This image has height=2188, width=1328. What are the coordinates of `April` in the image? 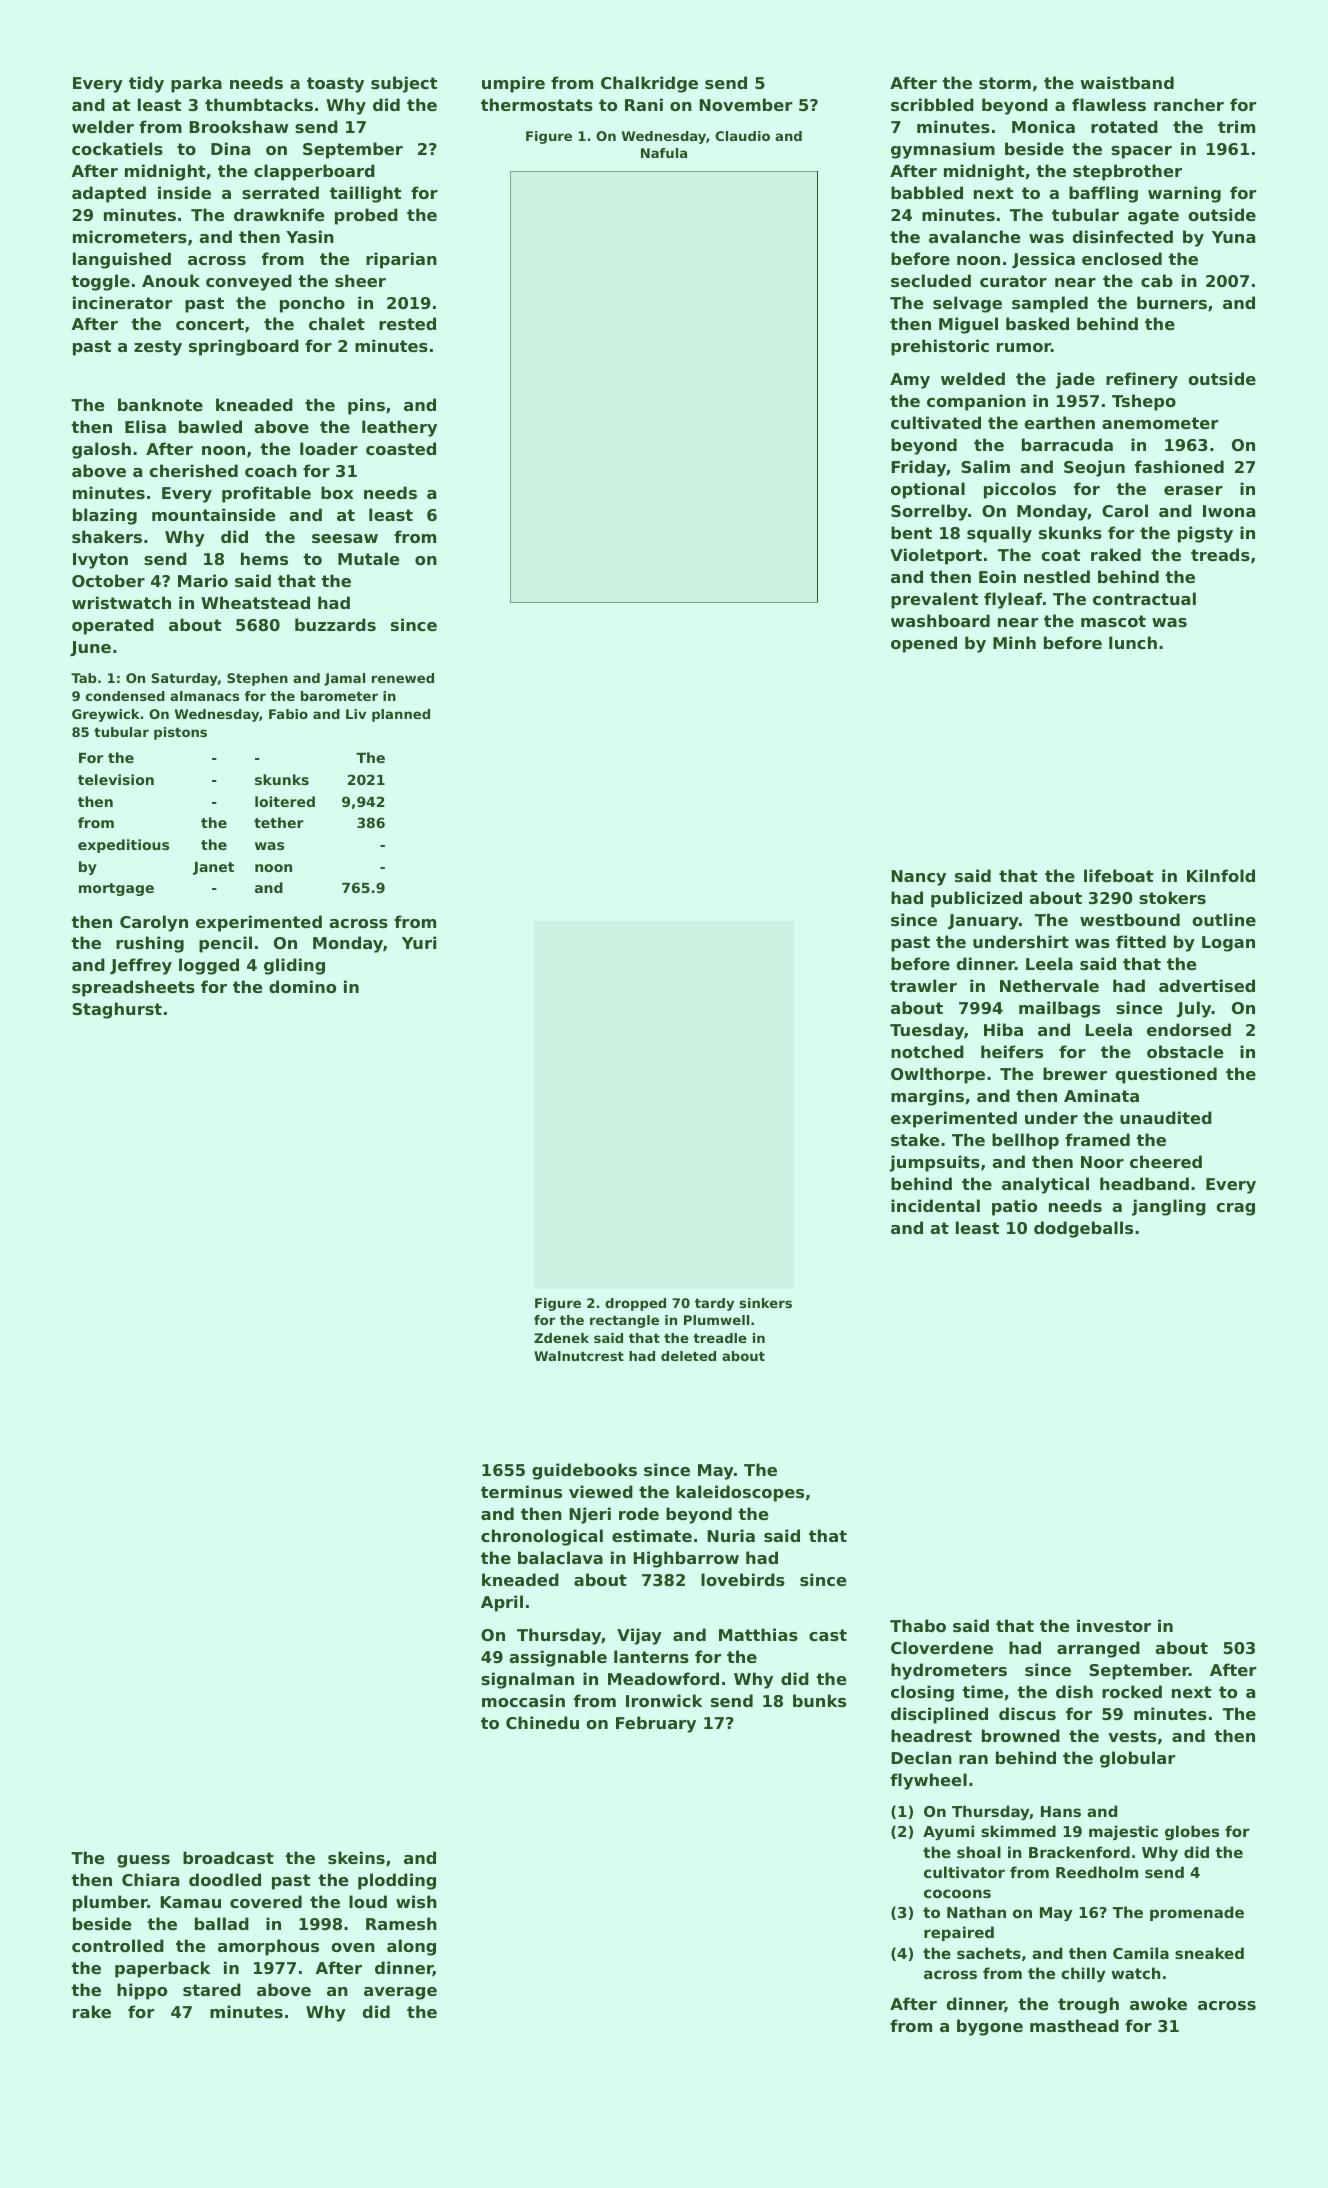 It's located at (502, 1603).
